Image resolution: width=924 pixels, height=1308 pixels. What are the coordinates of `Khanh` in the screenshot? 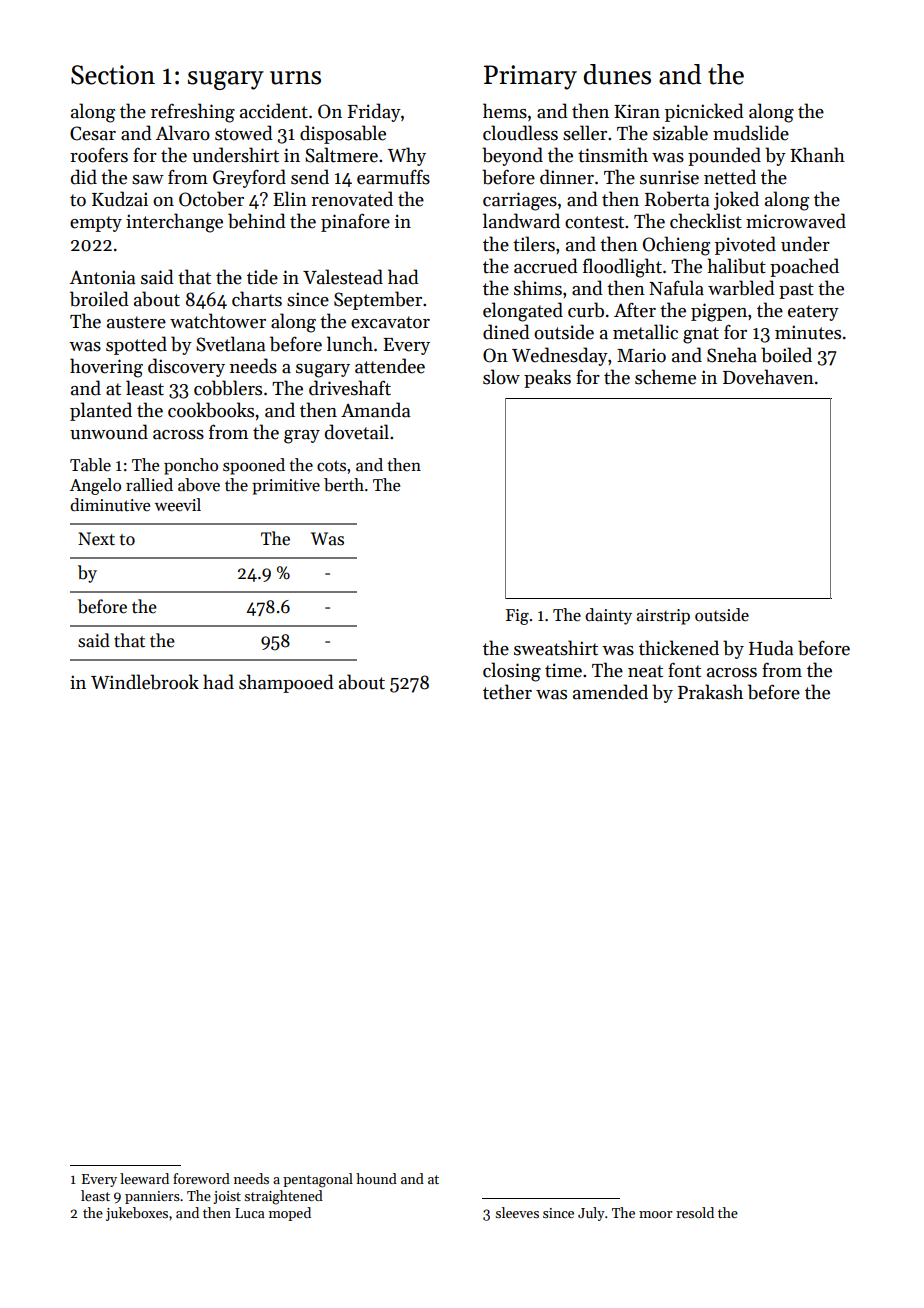 It's located at (817, 155).
